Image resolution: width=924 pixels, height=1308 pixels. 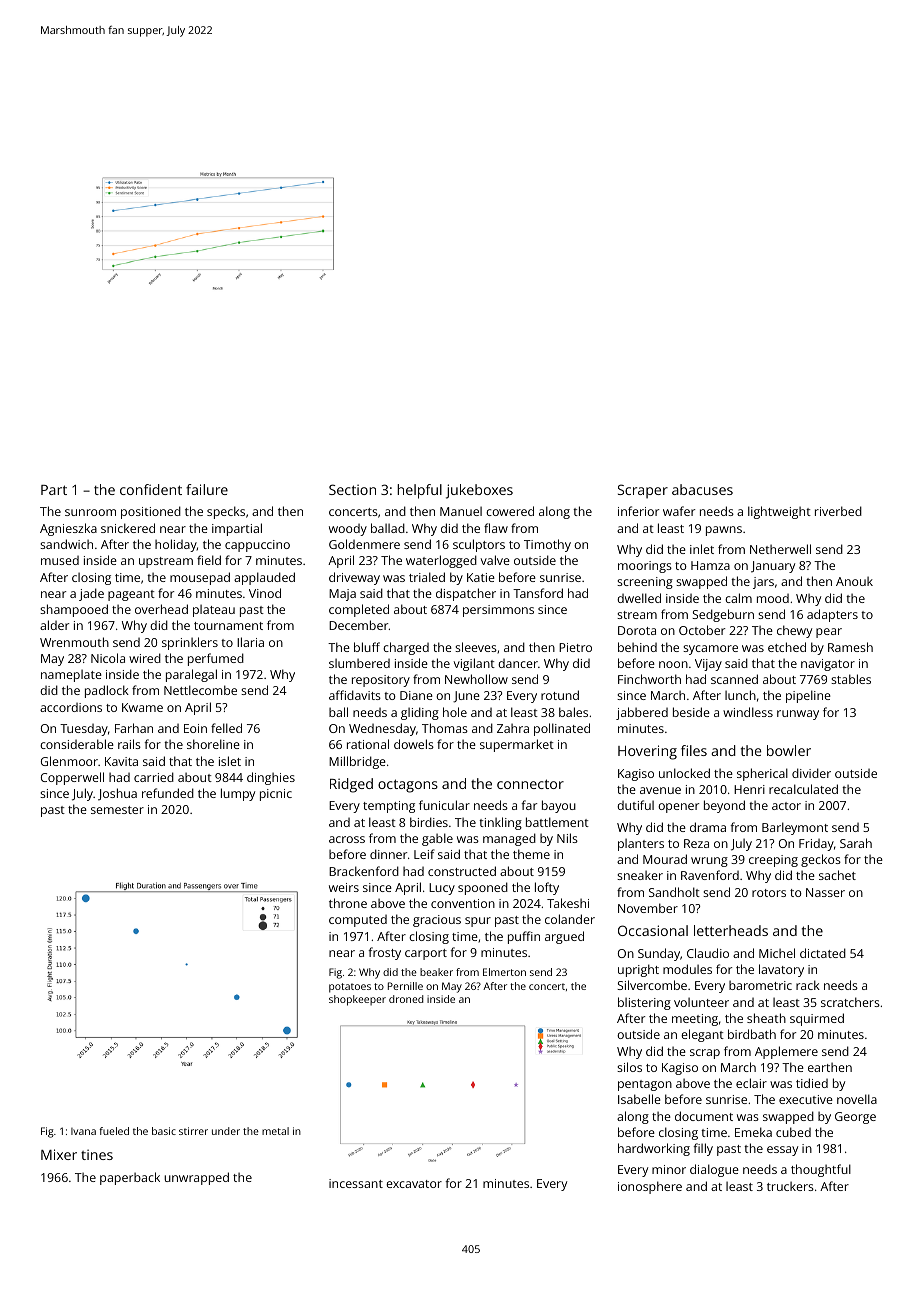 What do you see at coordinates (168, 793) in the screenshot?
I see `refunded` at bounding box center [168, 793].
